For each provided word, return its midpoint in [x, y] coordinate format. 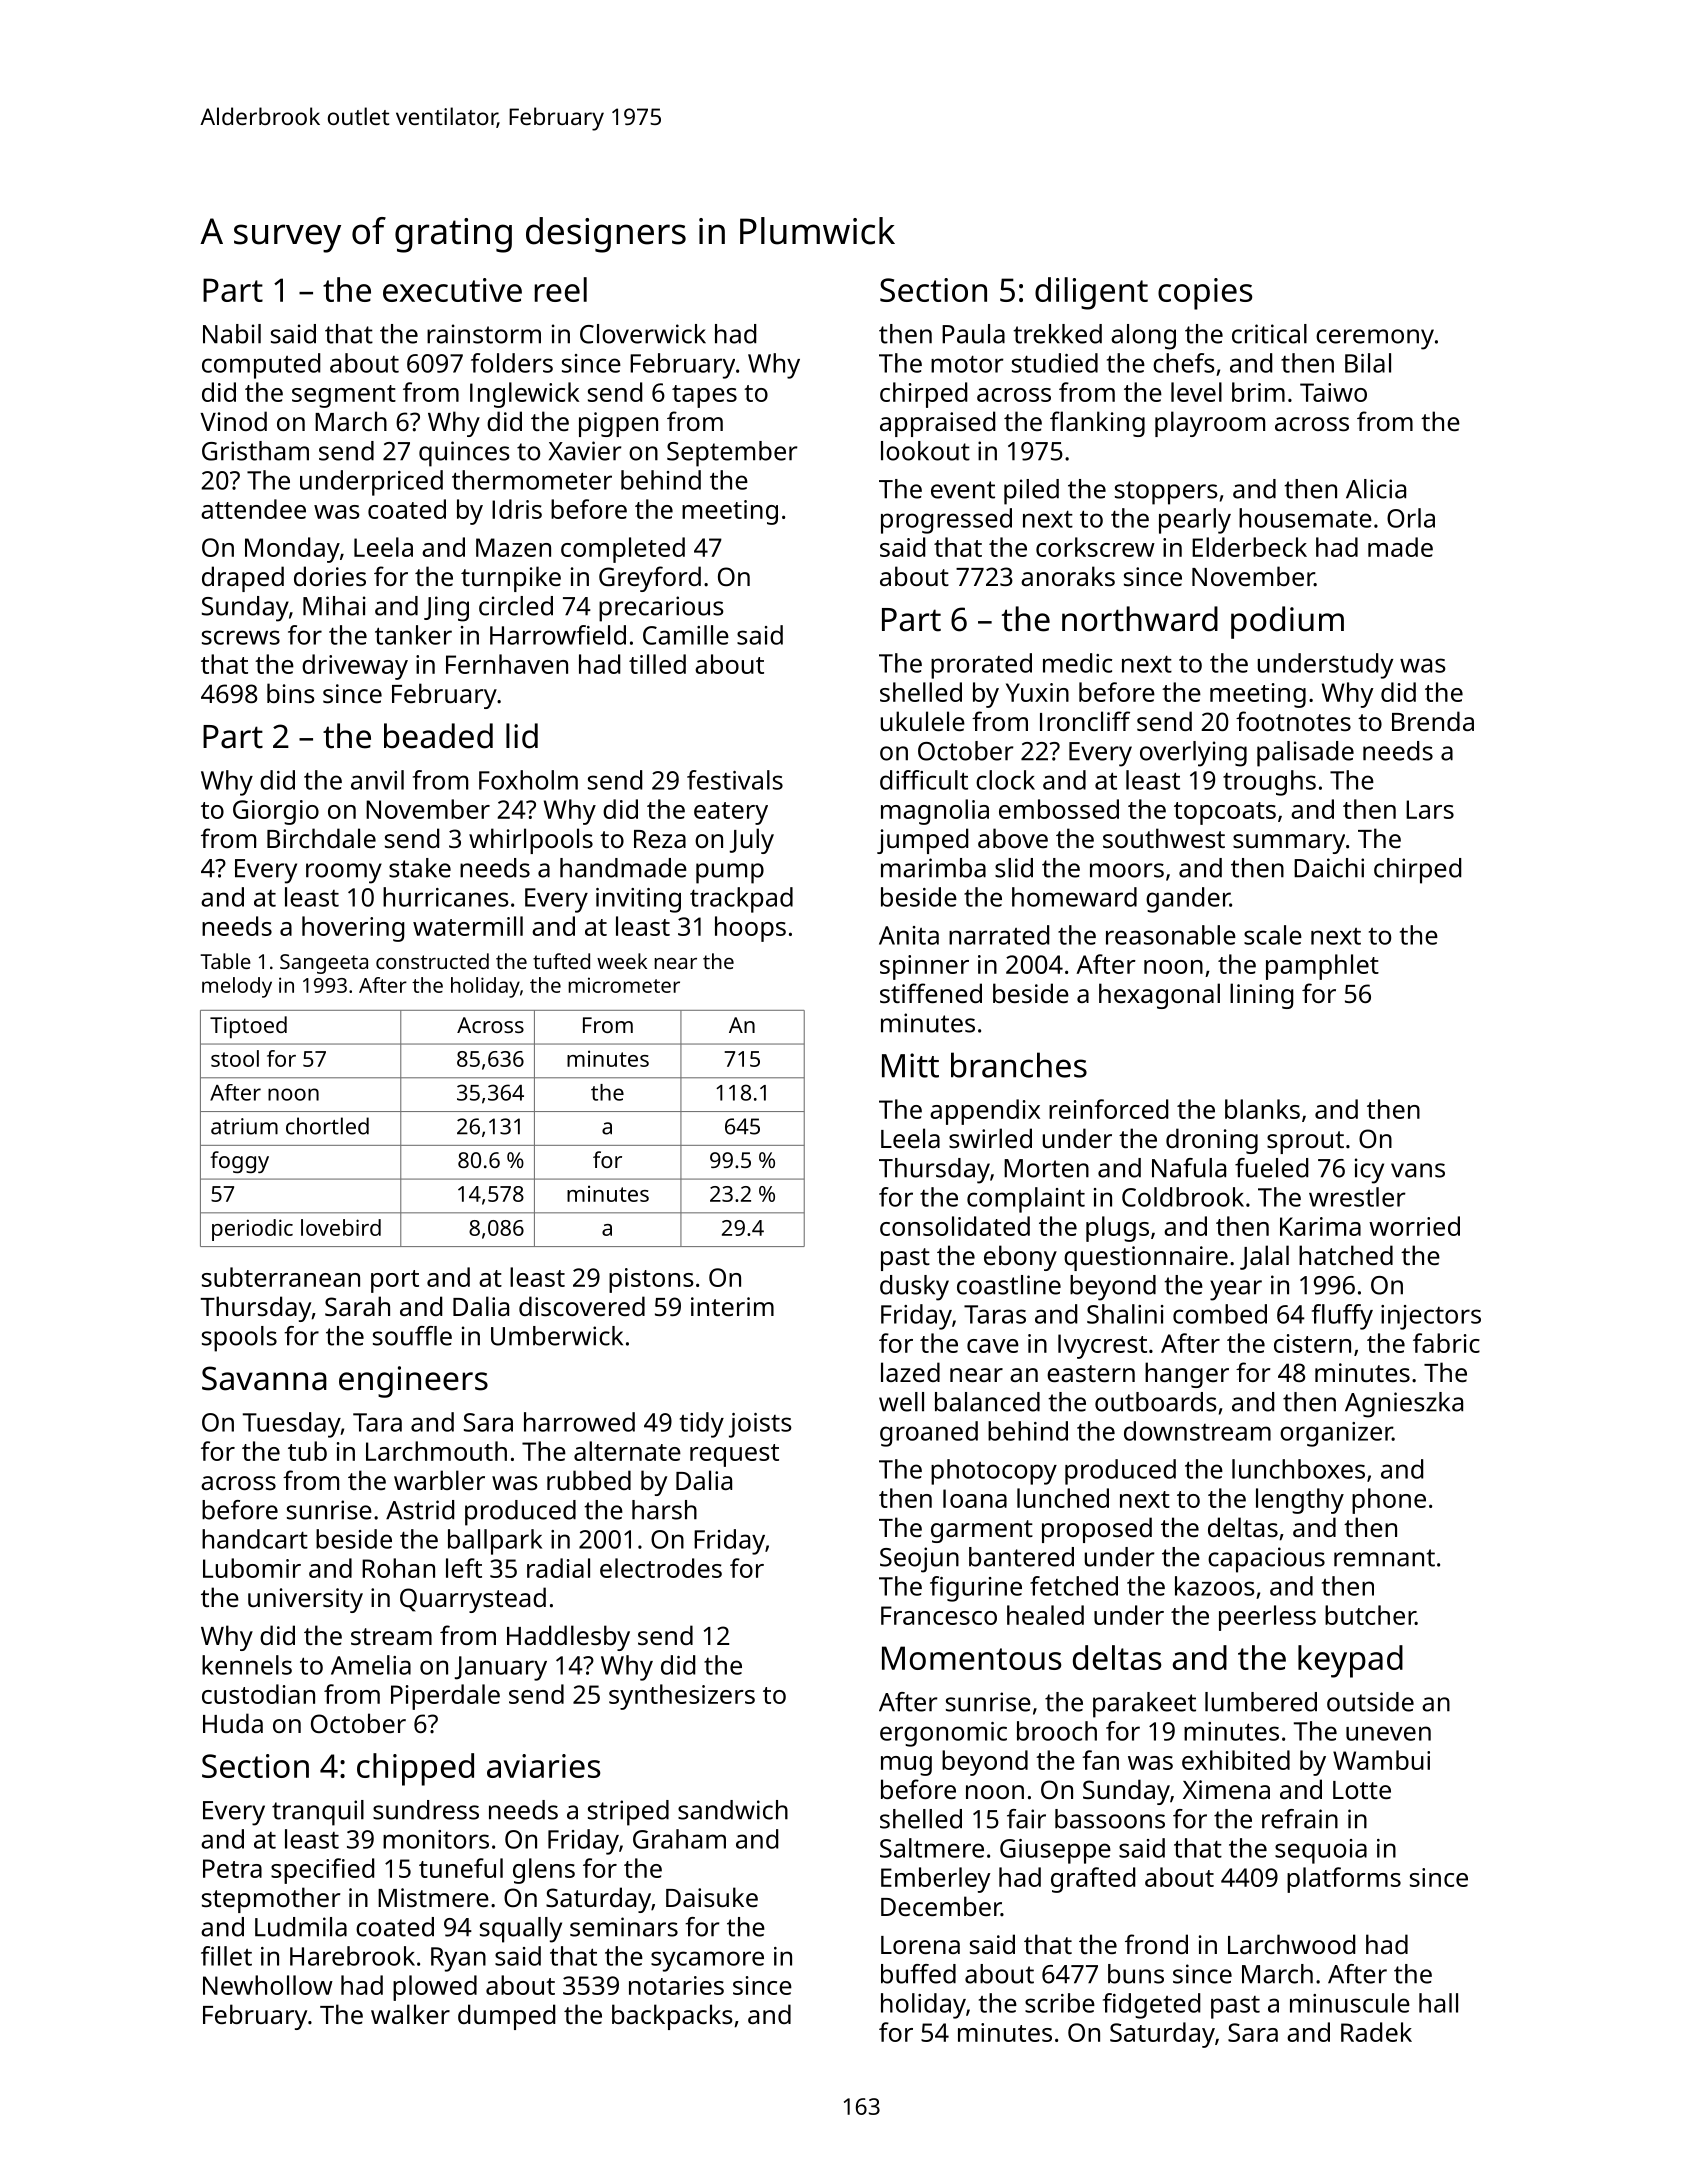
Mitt [910, 1065]
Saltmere [932, 1848]
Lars [1430, 809]
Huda [233, 1723]
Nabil [232, 334]
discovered [582, 1306]
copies [1205, 294]
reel [560, 289]
